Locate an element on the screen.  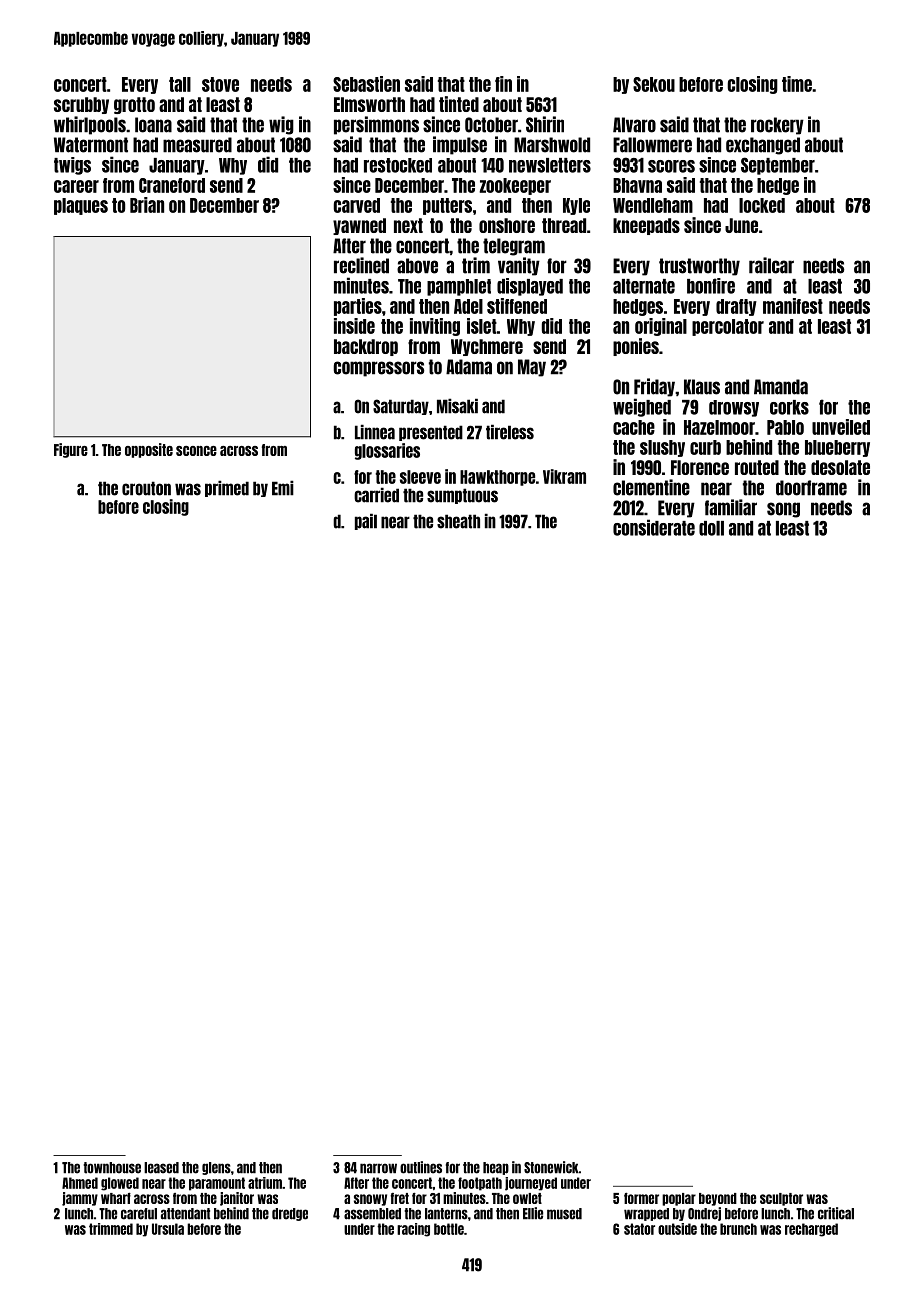
sculptor is located at coordinates (781, 1199).
